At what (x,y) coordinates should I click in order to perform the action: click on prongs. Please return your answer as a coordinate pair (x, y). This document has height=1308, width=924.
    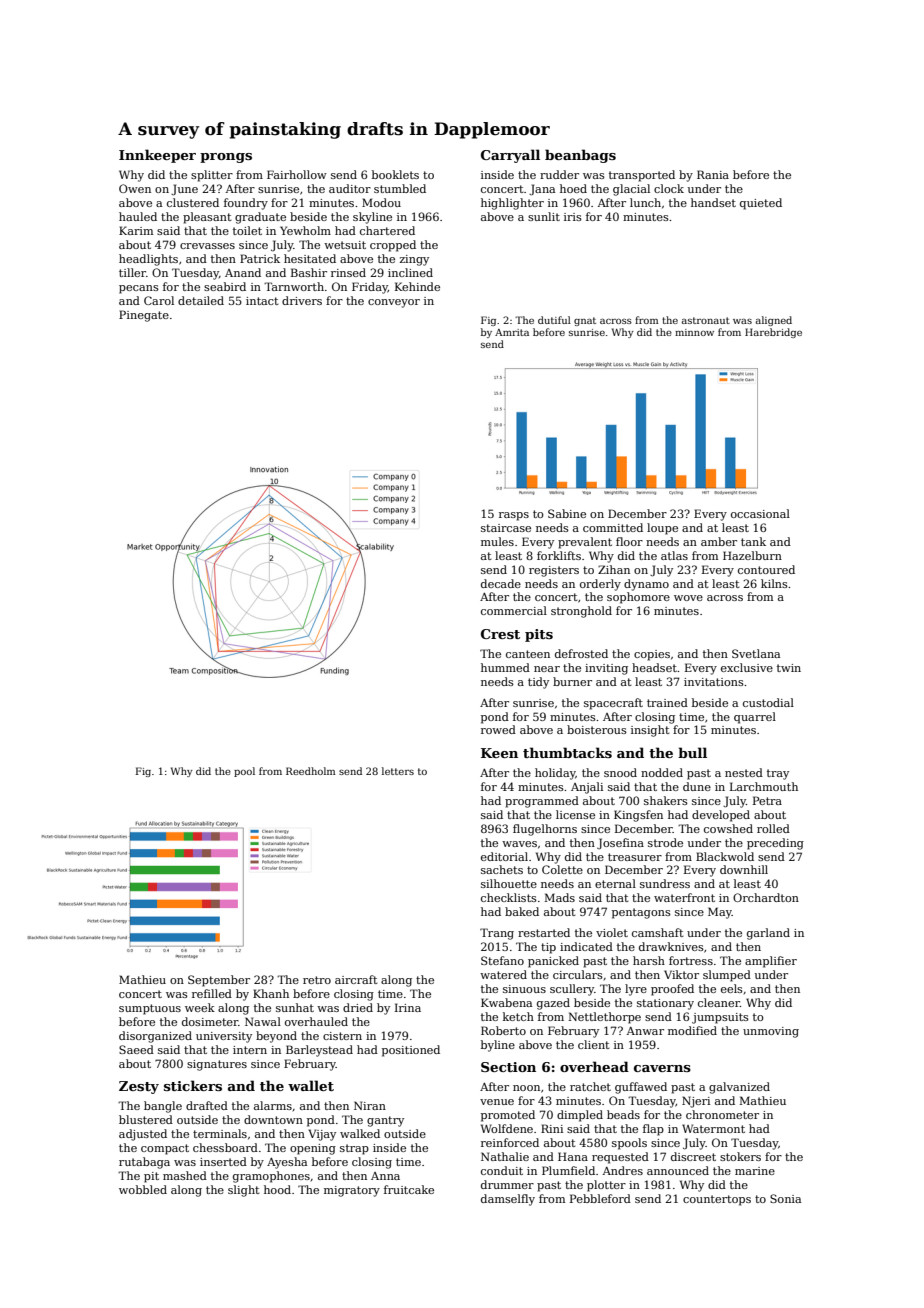
    Looking at the image, I should click on (226, 158).
